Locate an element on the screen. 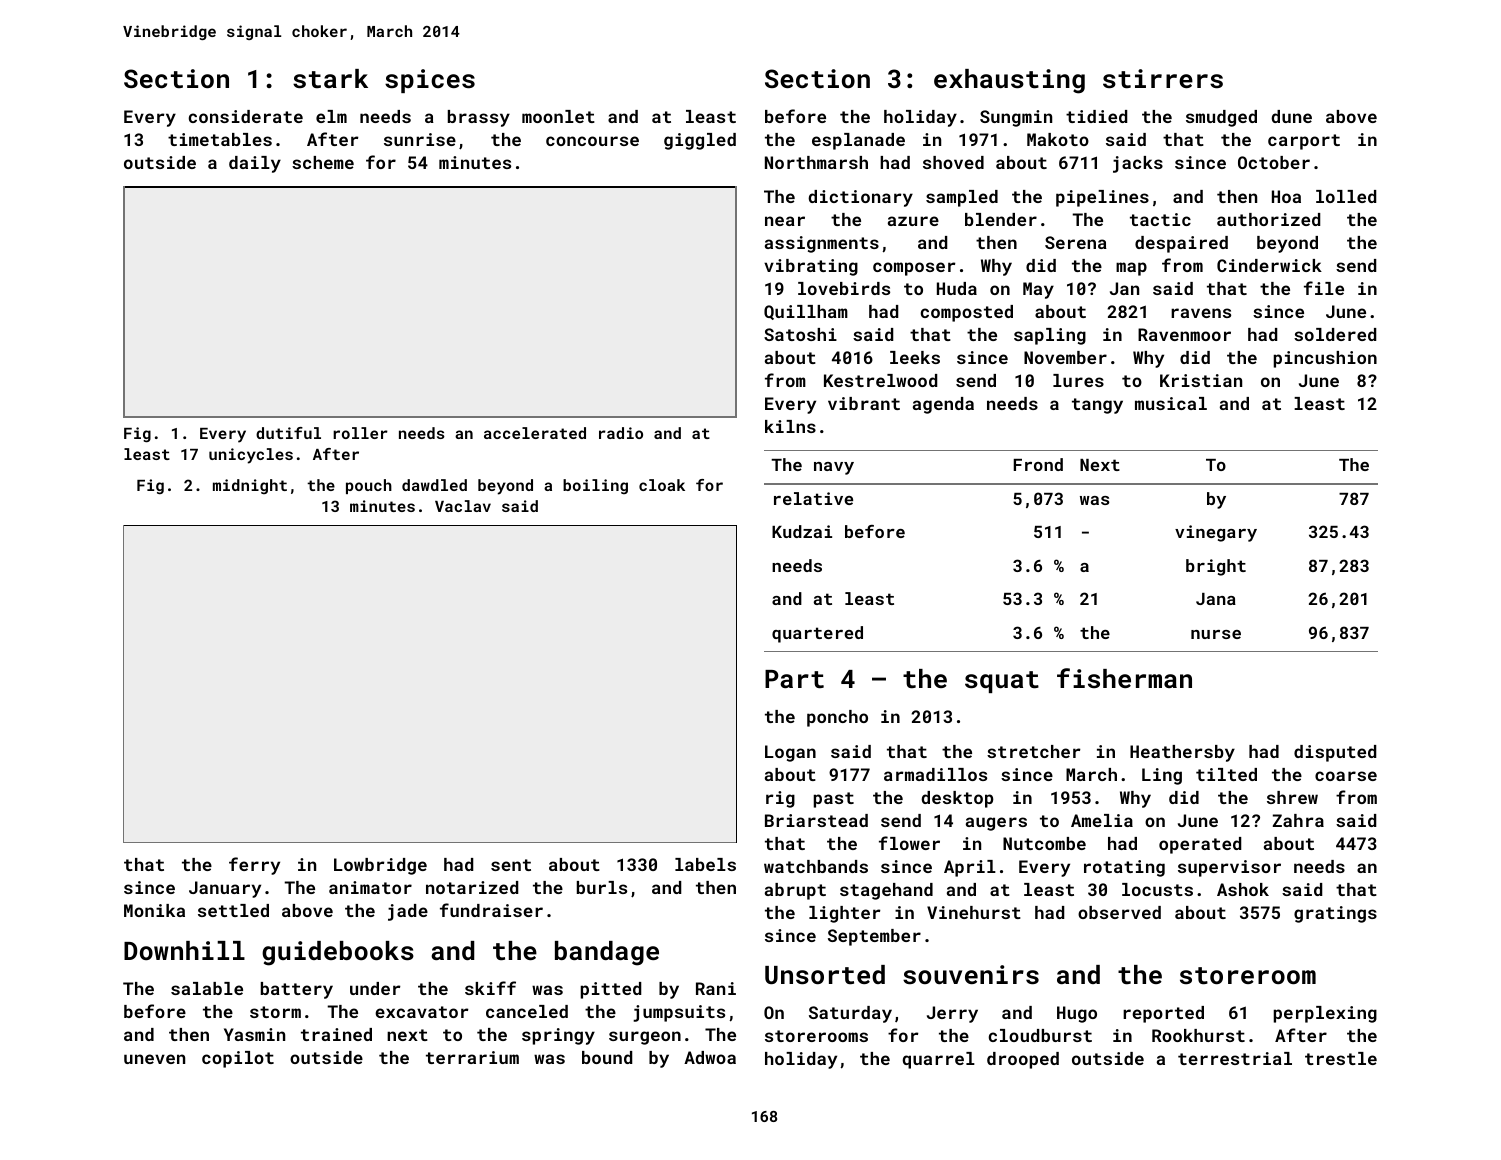 The height and width of the screenshot is (1160, 1501). coarse is located at coordinates (1346, 776).
